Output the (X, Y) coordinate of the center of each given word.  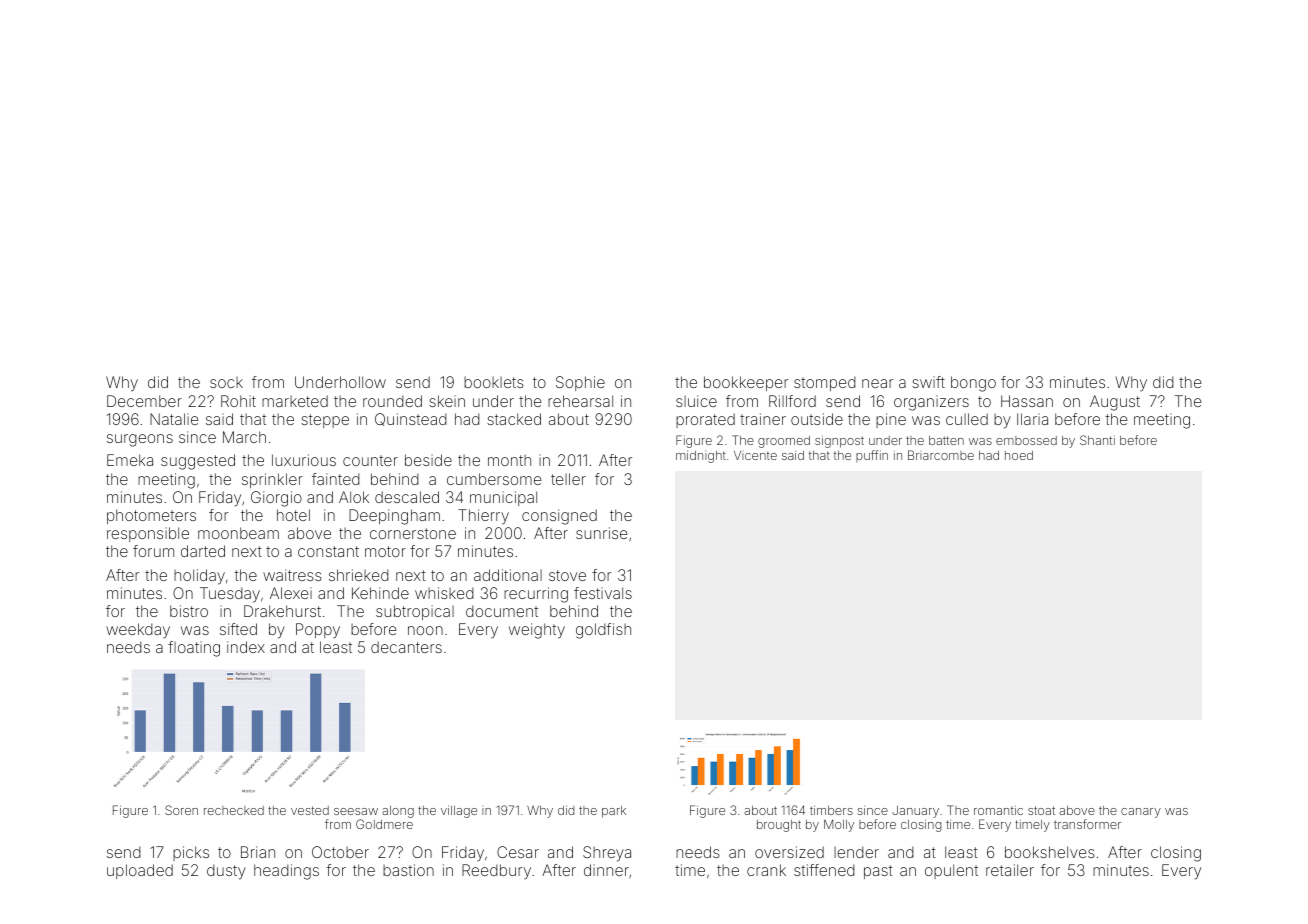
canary (1141, 813)
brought (779, 826)
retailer (1010, 870)
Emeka (130, 460)
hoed (1019, 455)
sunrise (601, 533)
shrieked (359, 575)
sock (226, 382)
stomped (825, 383)
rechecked (234, 810)
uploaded (140, 871)
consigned (559, 517)
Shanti (1097, 440)
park (614, 812)
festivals (603, 593)
